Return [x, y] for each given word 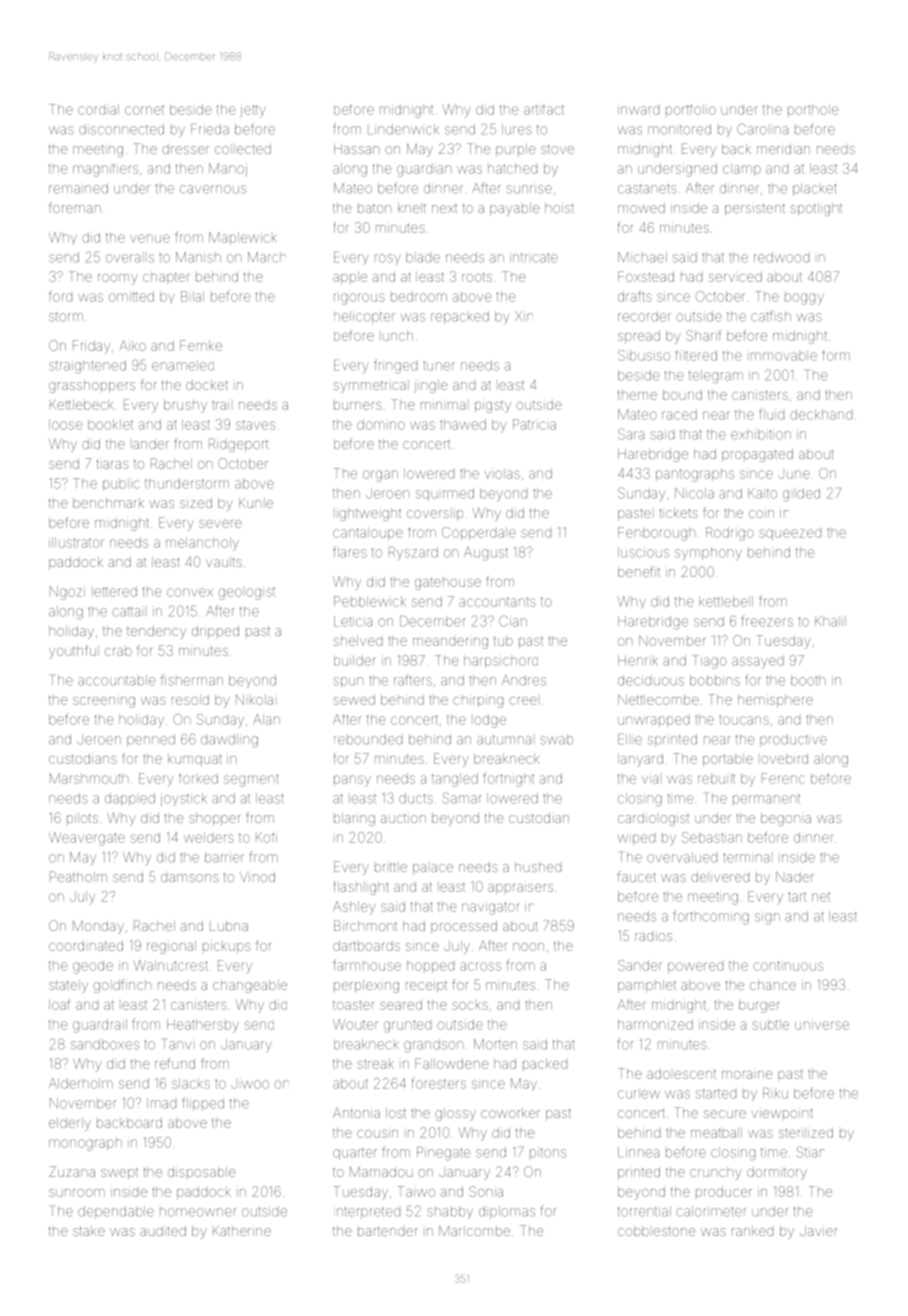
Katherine [242, 1231]
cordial [98, 109]
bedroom [419, 296]
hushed [538, 867]
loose [66, 424]
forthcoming [711, 917]
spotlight [816, 209]
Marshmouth [89, 778]
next [444, 208]
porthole [813, 109]
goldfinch [122, 986]
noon [528, 947]
